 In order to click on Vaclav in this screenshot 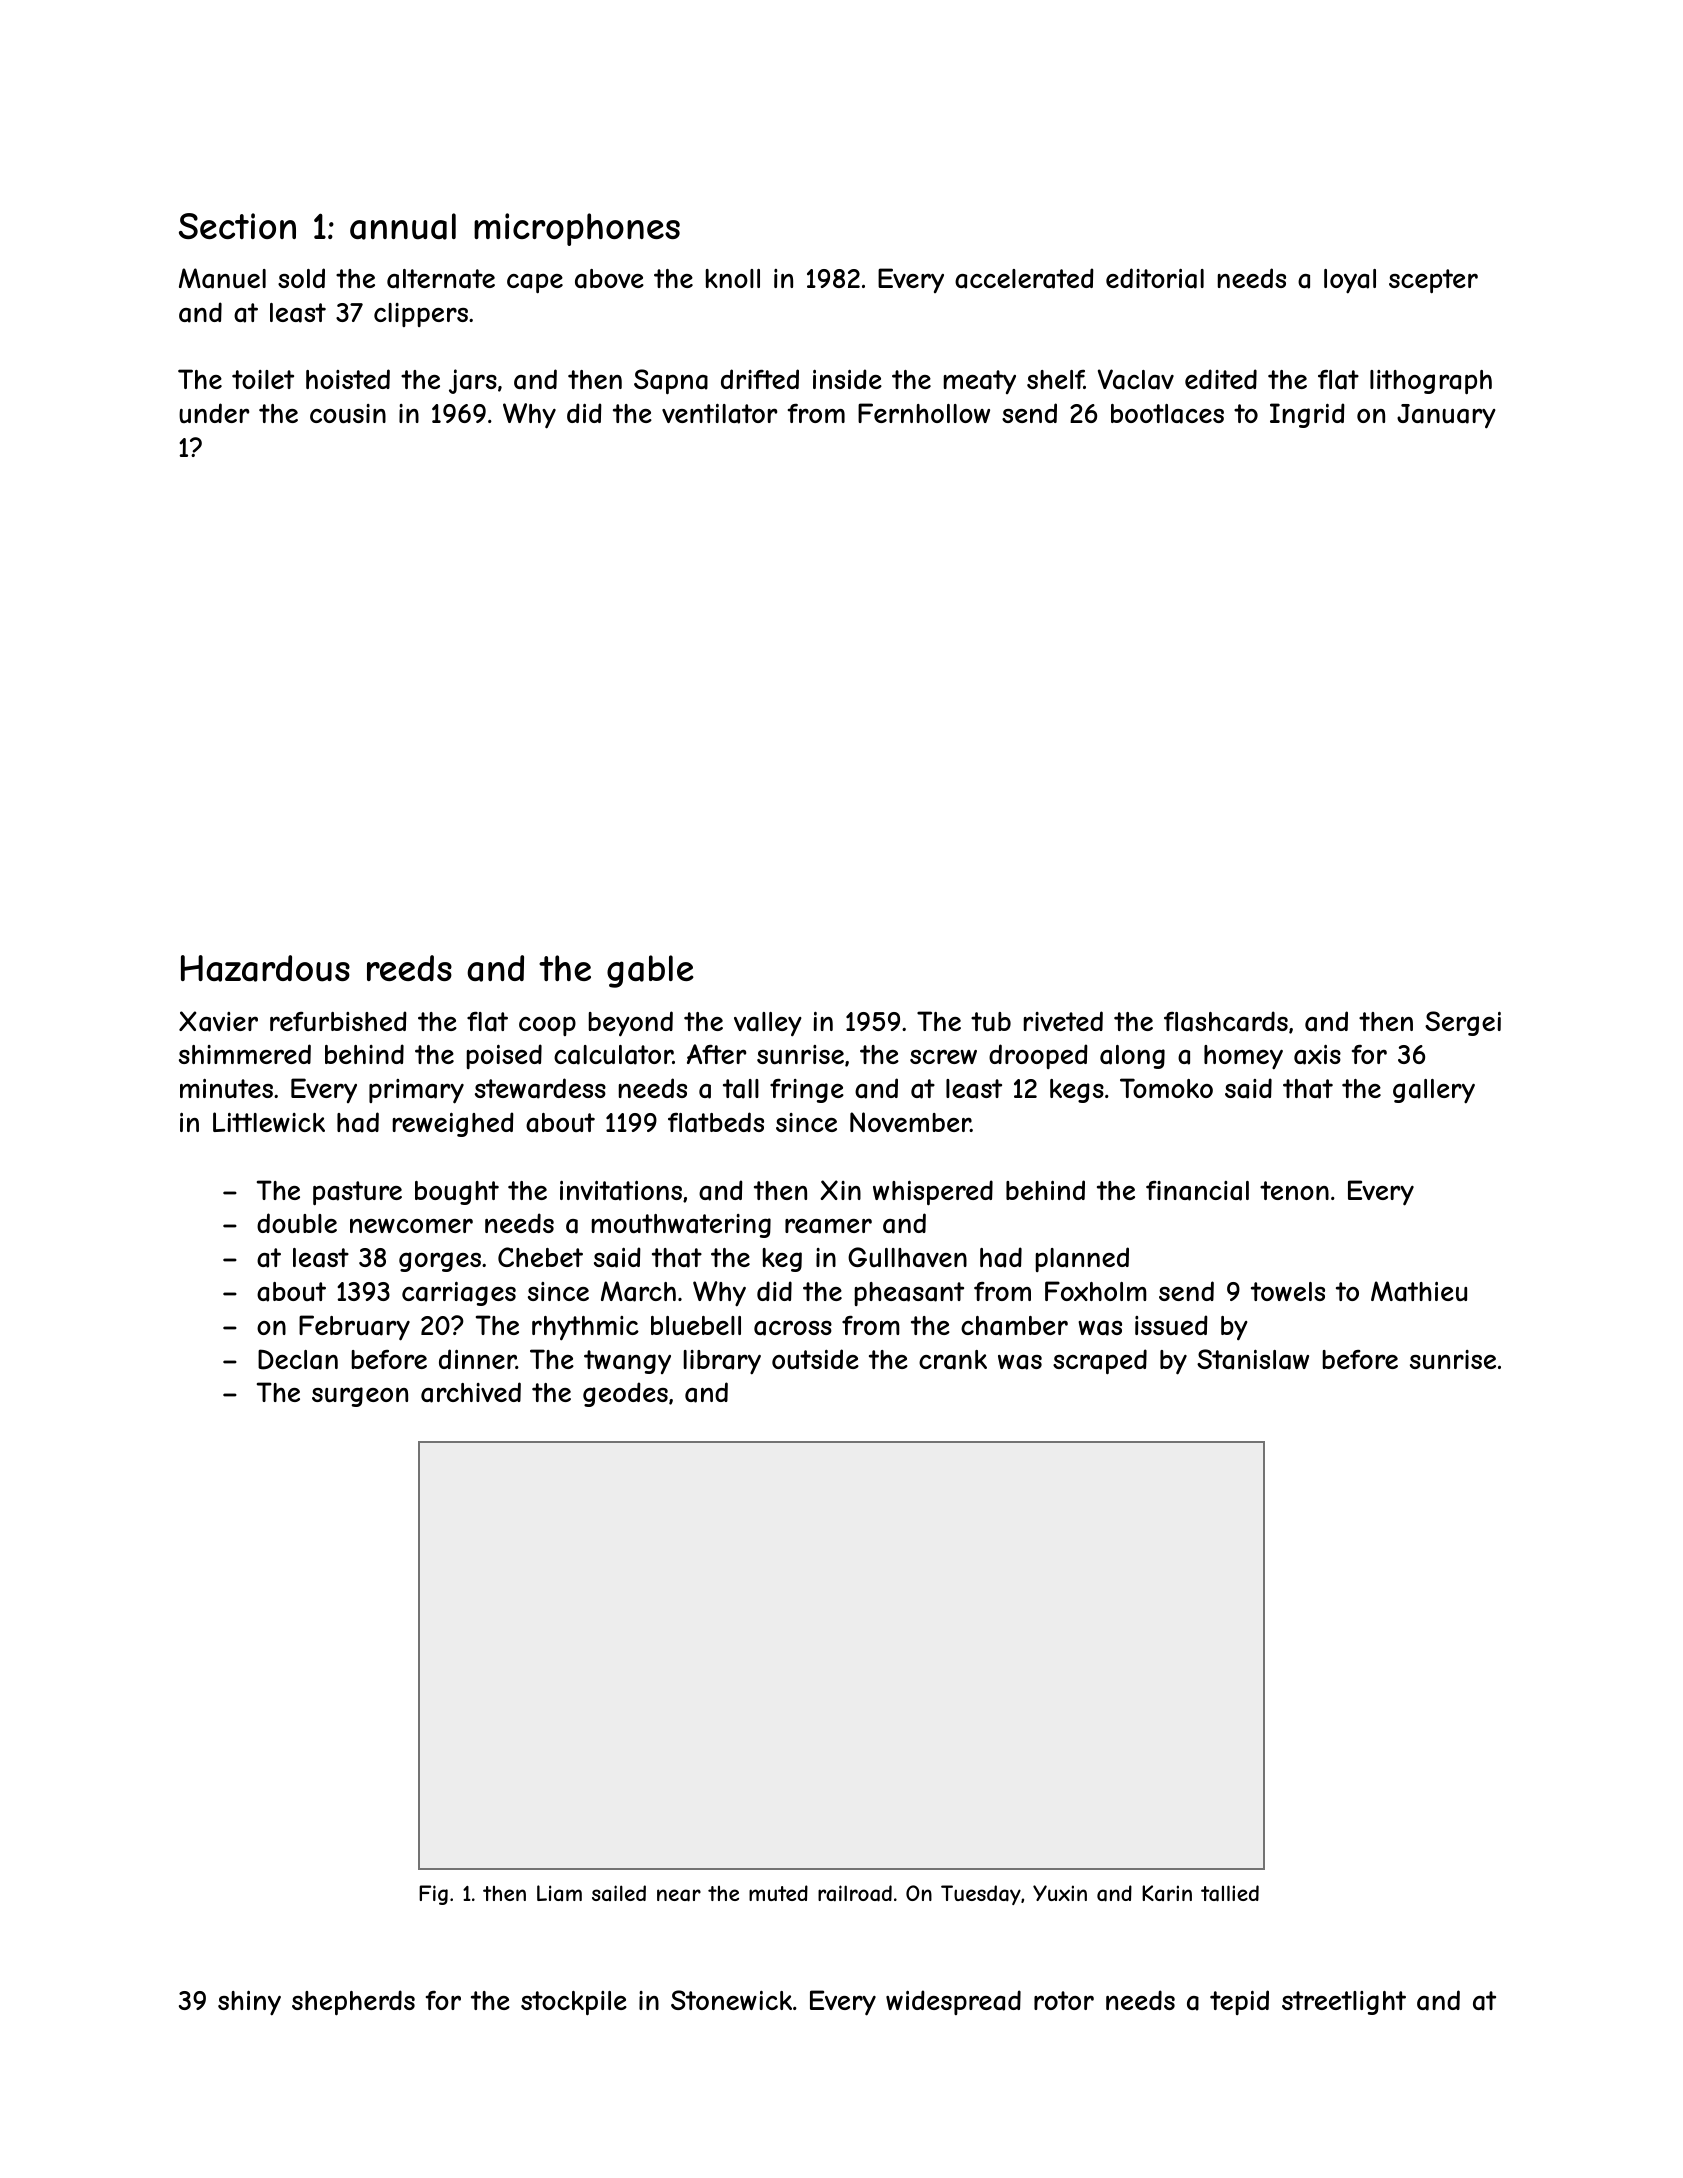, I will do `click(1136, 379)`.
